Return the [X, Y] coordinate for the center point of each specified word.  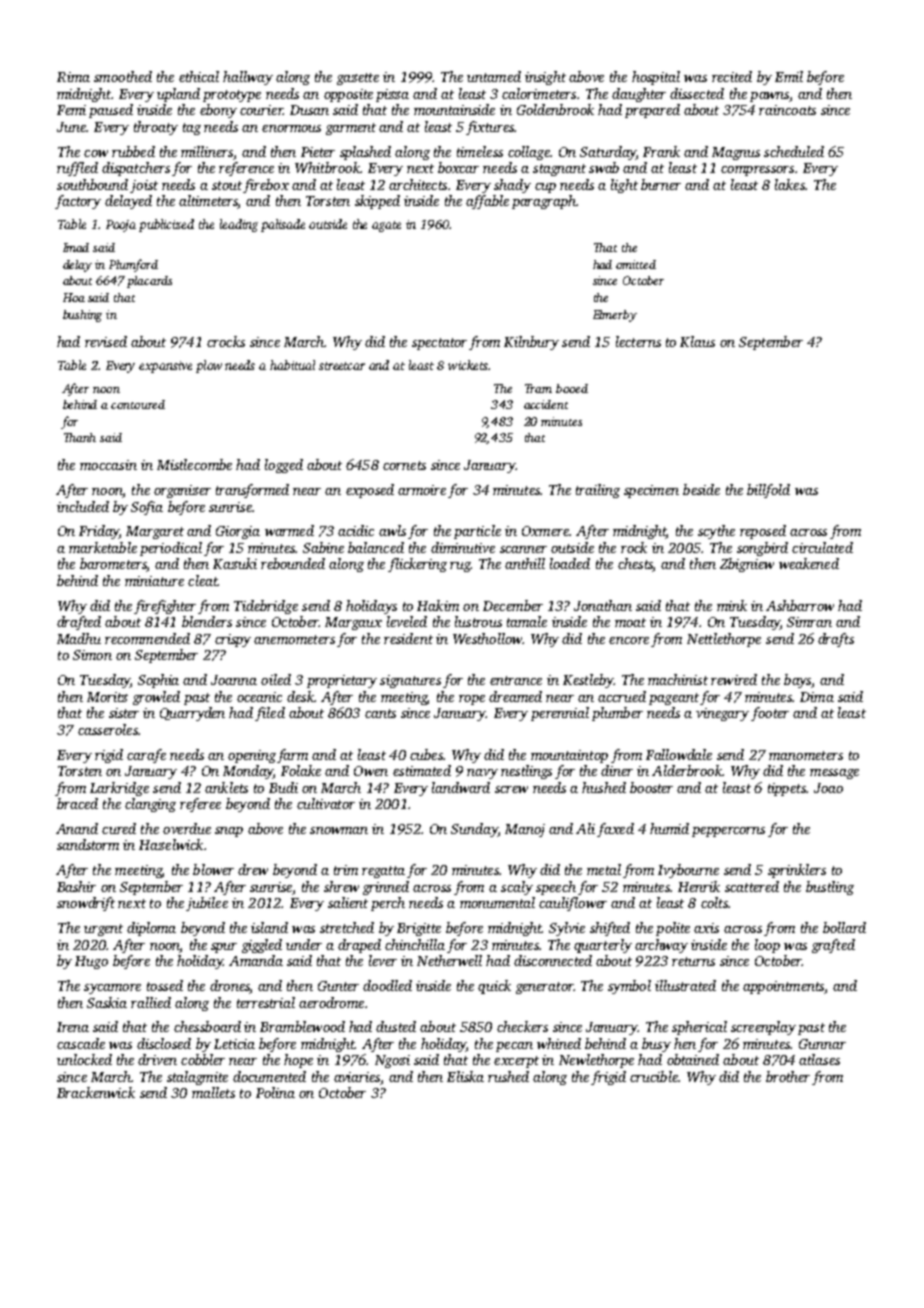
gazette [358, 79]
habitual [292, 365]
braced [77, 803]
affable [487, 202]
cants [380, 713]
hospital [656, 78]
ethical [199, 76]
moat [630, 622]
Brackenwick [96, 1092]
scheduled [794, 151]
